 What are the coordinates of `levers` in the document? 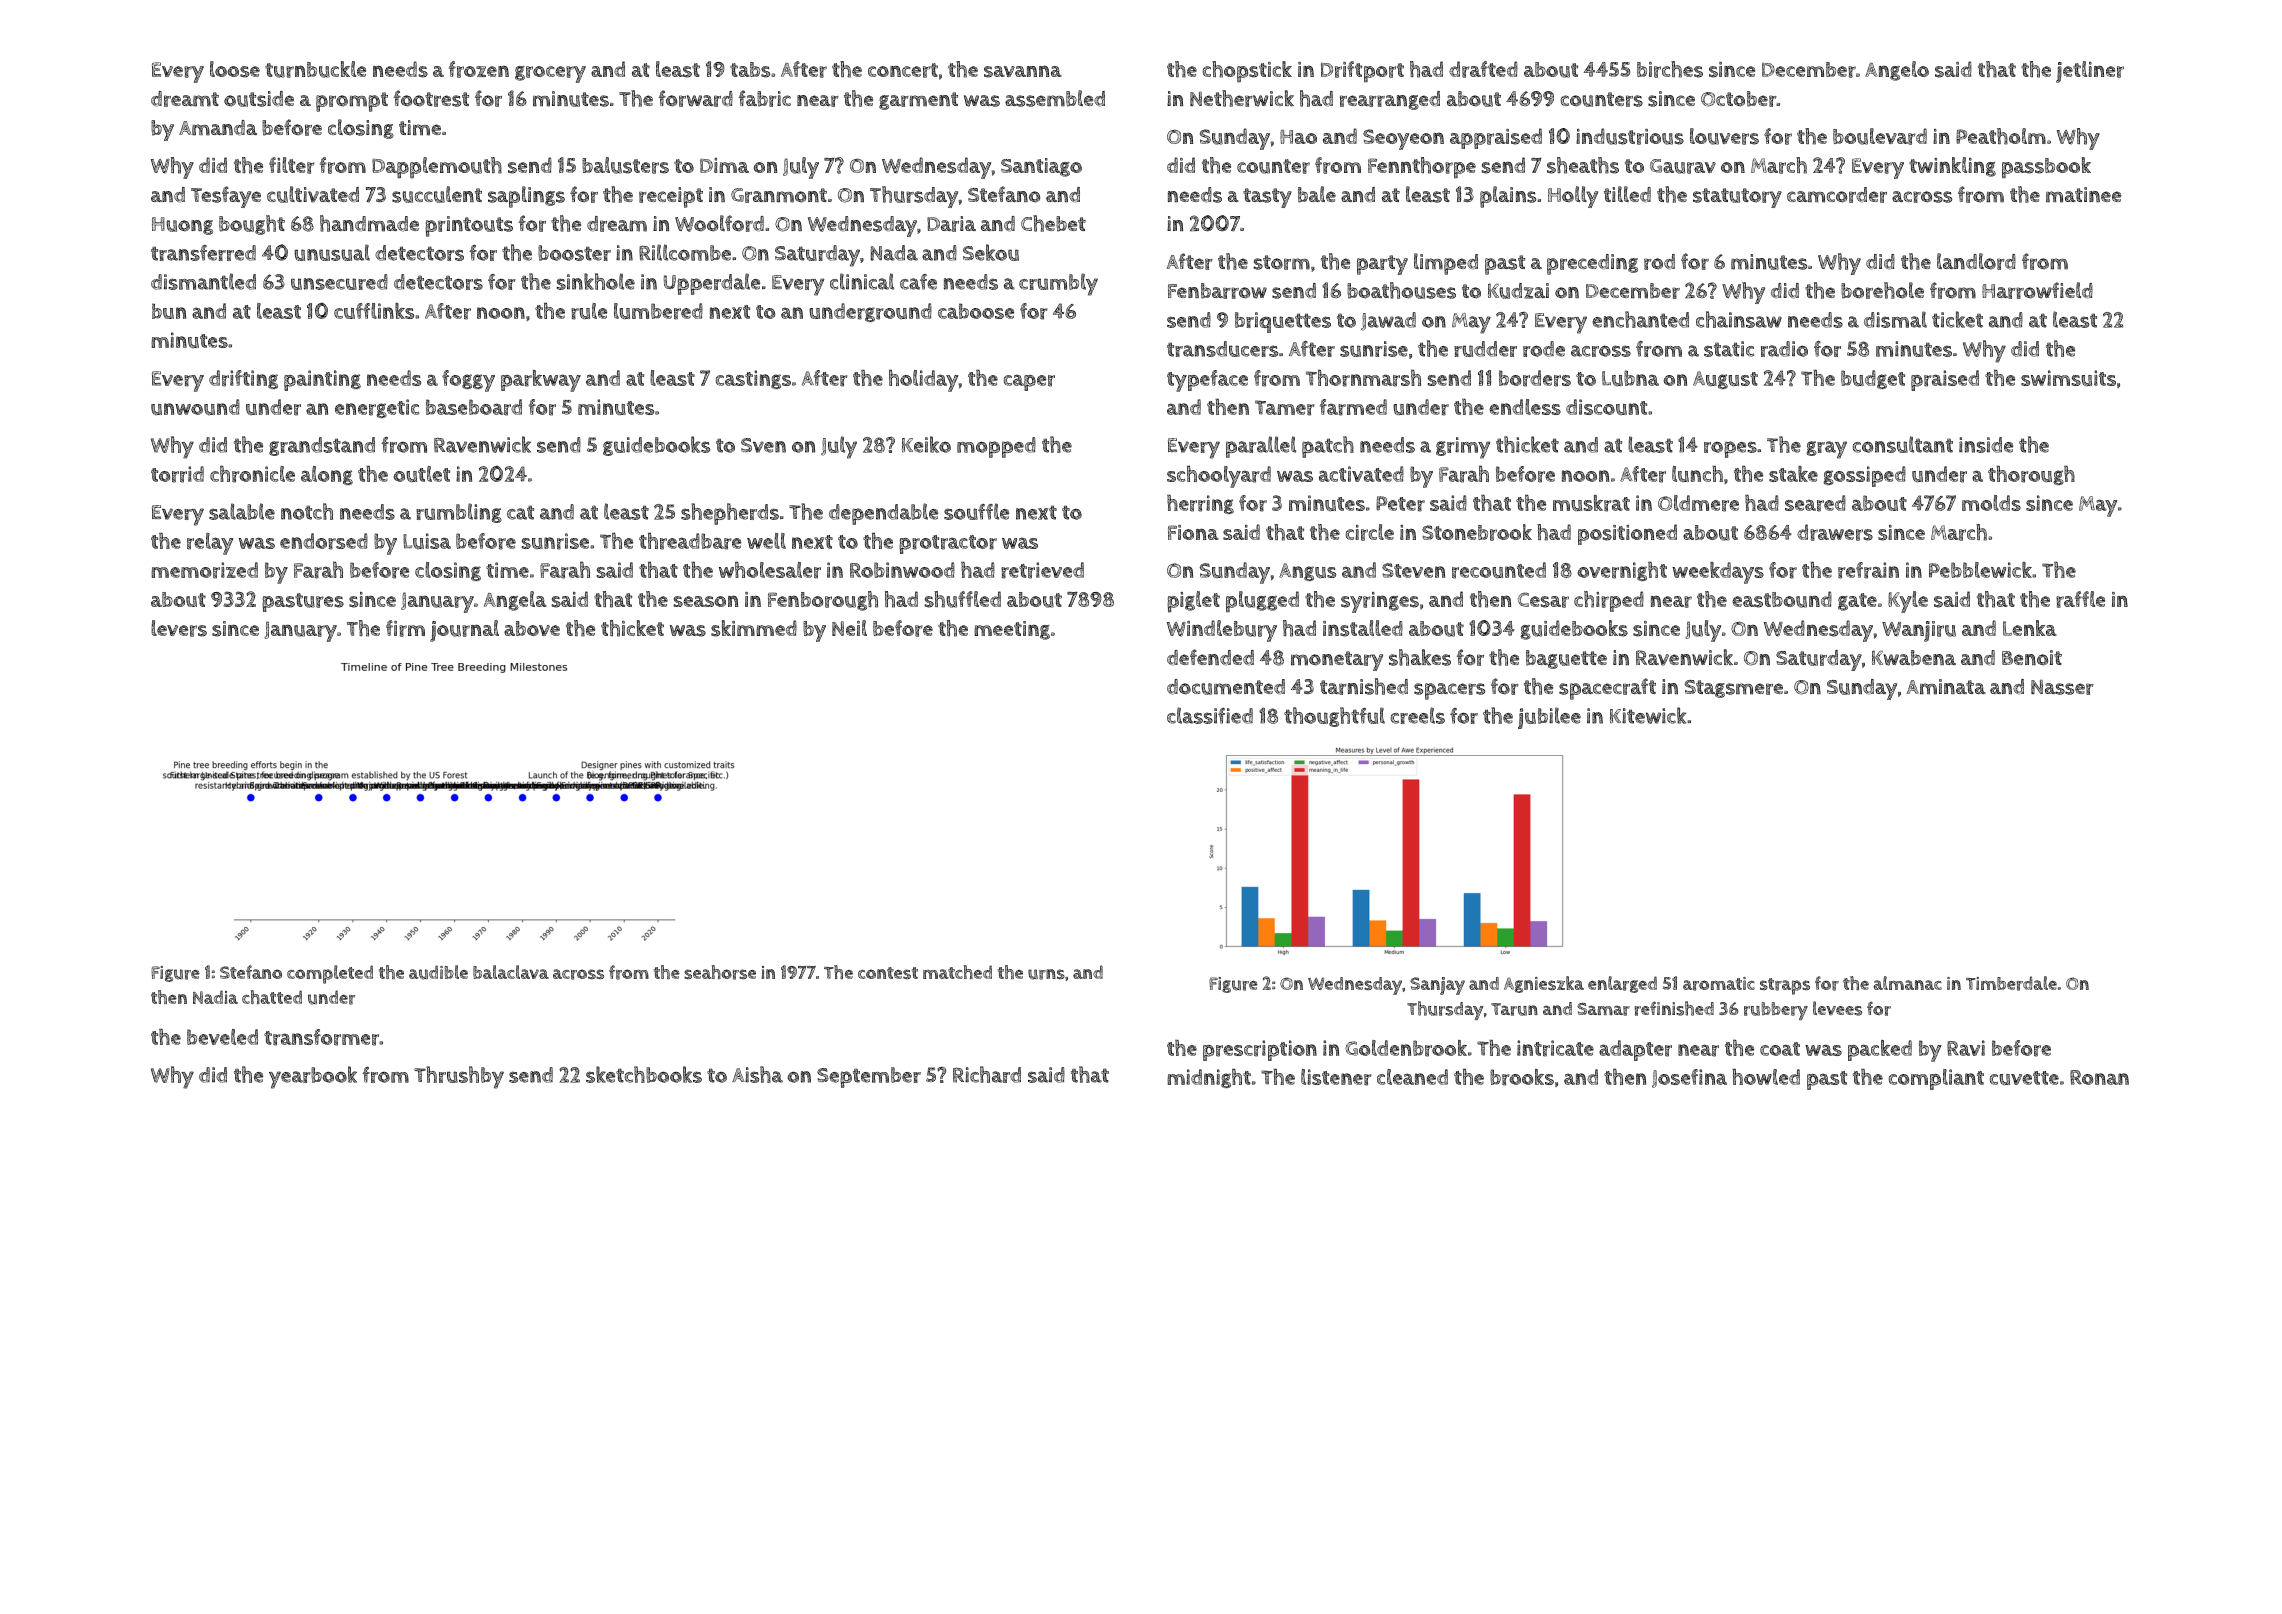 It's located at (179, 628).
